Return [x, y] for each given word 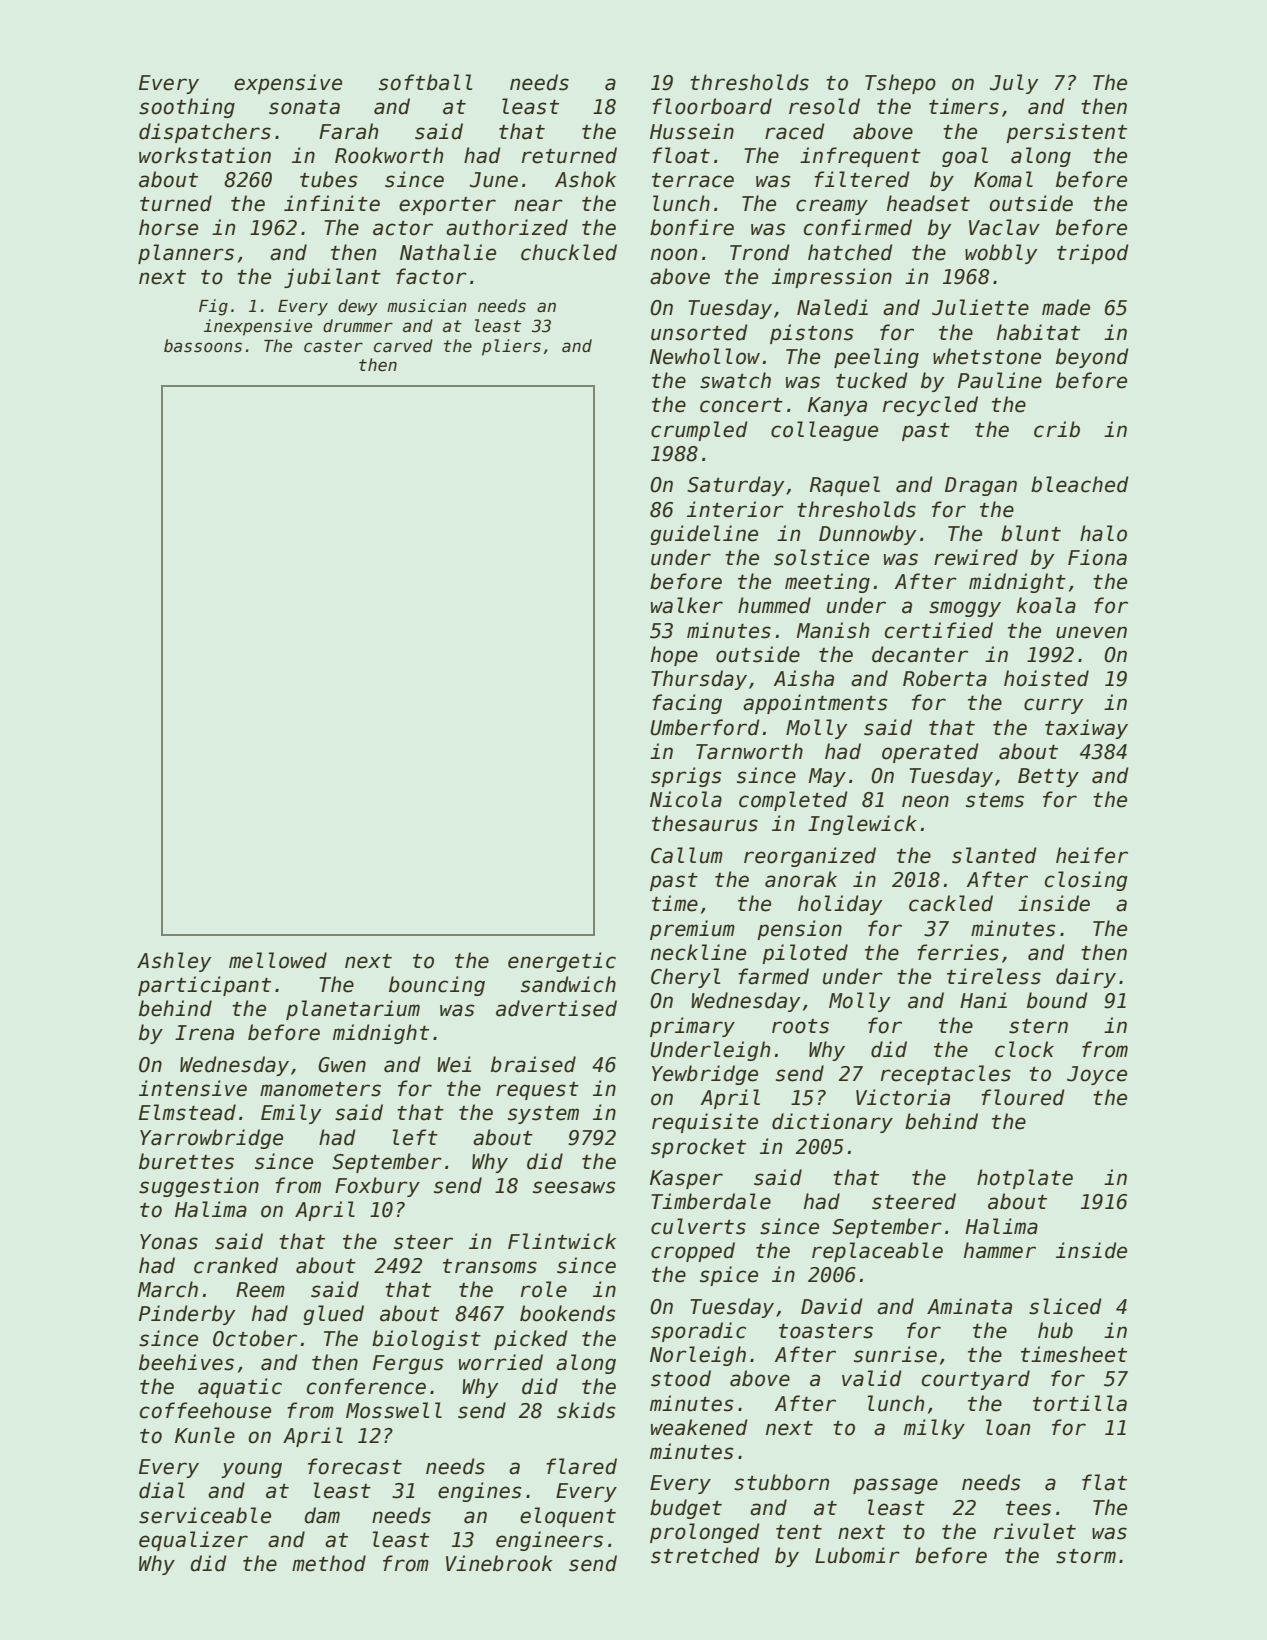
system [543, 1115]
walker [687, 605]
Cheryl [685, 978]
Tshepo [900, 84]
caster [333, 346]
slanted [994, 855]
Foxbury [377, 1187]
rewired [976, 557]
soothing [187, 108]
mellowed [278, 960]
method [329, 1563]
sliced [1065, 1306]
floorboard [712, 106]
